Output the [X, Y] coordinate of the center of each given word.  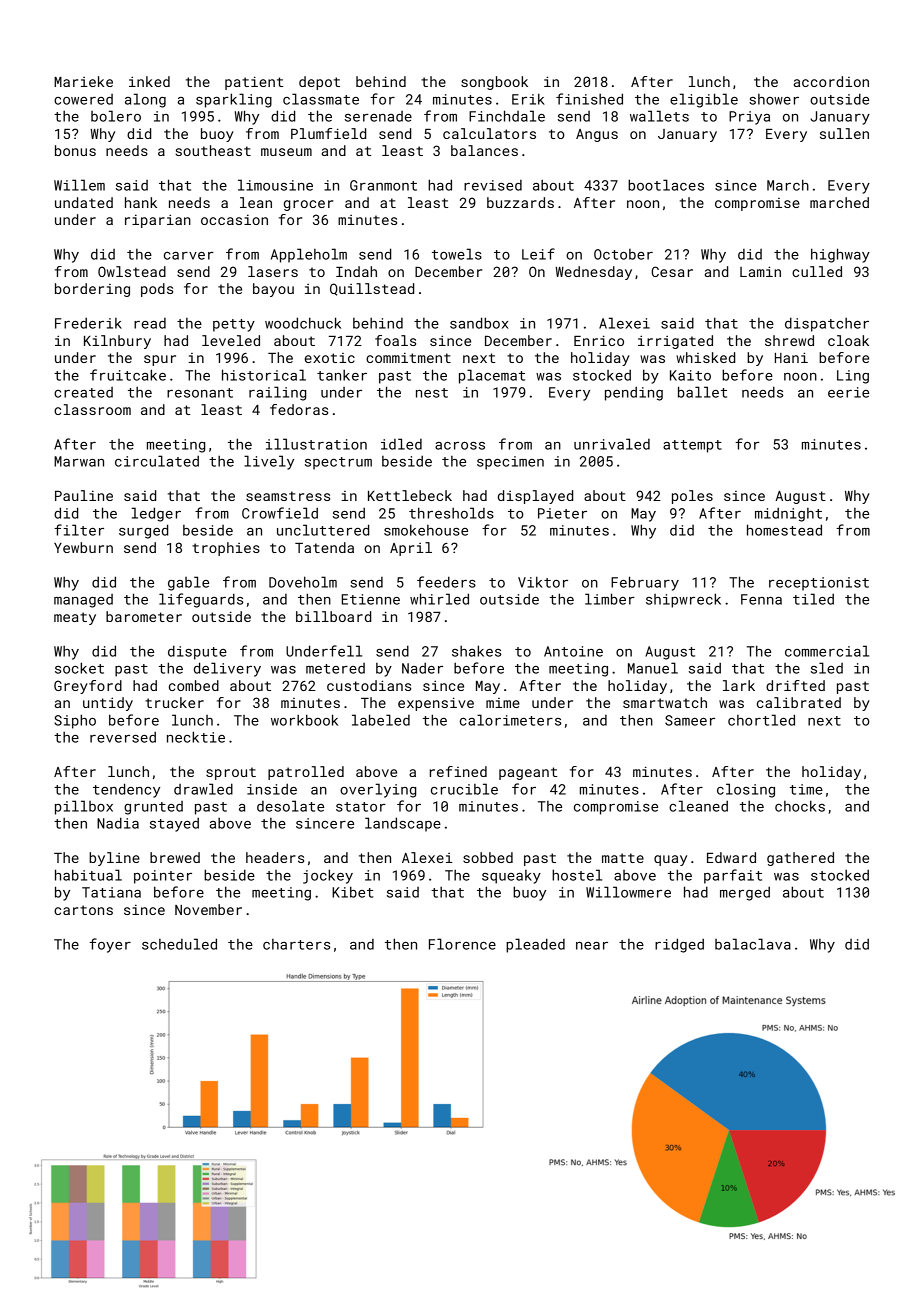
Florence [462, 944]
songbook [494, 83]
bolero [116, 116]
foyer [110, 945]
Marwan [79, 461]
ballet [702, 392]
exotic [330, 358]
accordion [831, 81]
